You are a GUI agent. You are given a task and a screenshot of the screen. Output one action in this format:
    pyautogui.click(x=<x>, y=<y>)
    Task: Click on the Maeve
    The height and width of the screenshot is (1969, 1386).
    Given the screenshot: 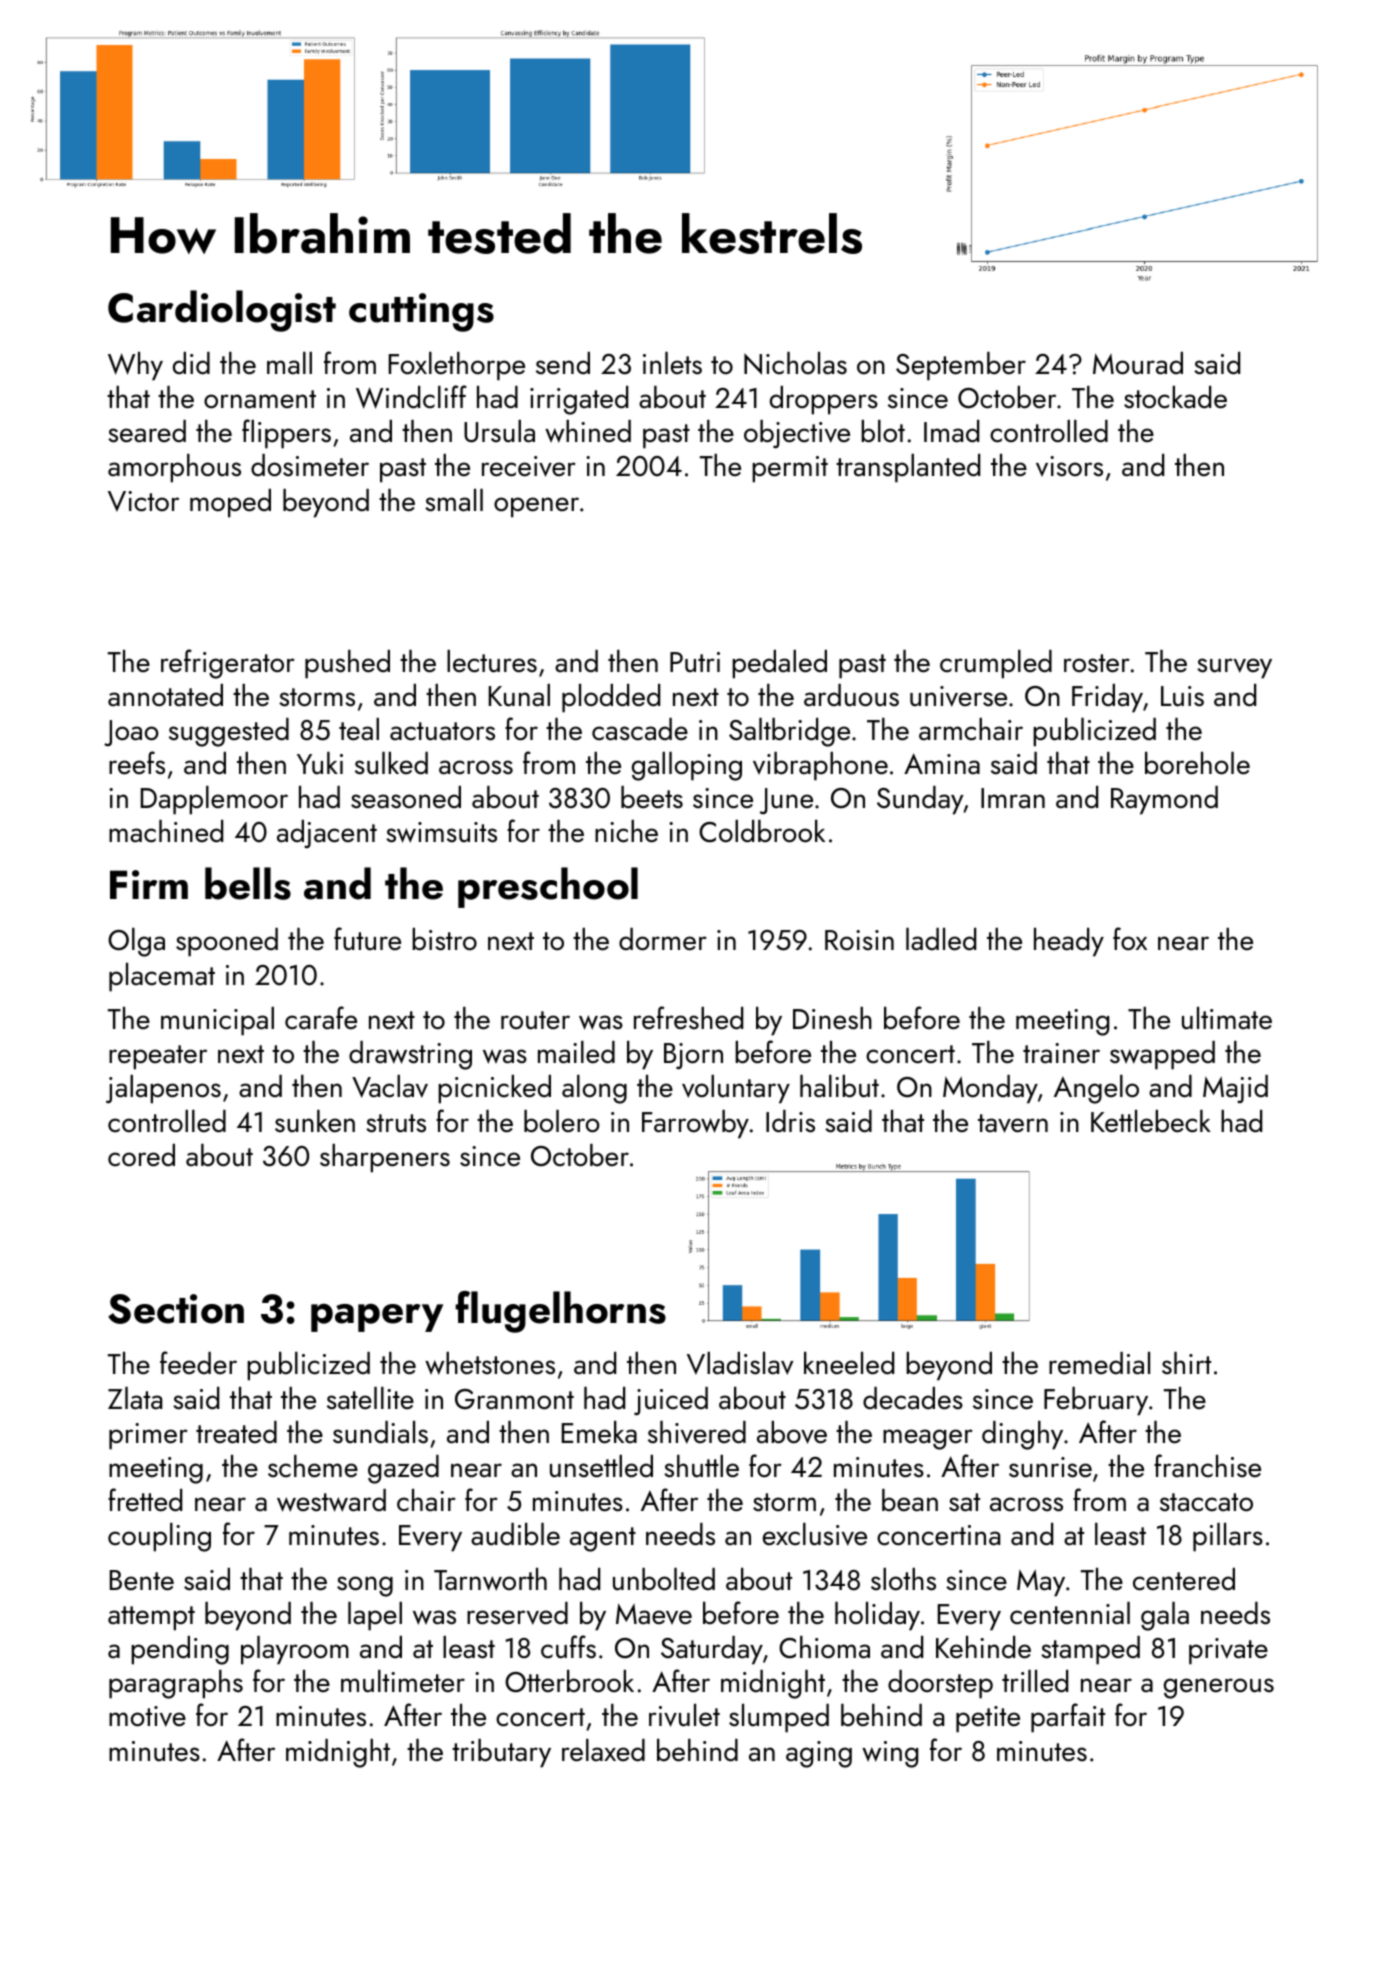 What is the action you would take?
    pyautogui.click(x=654, y=1613)
